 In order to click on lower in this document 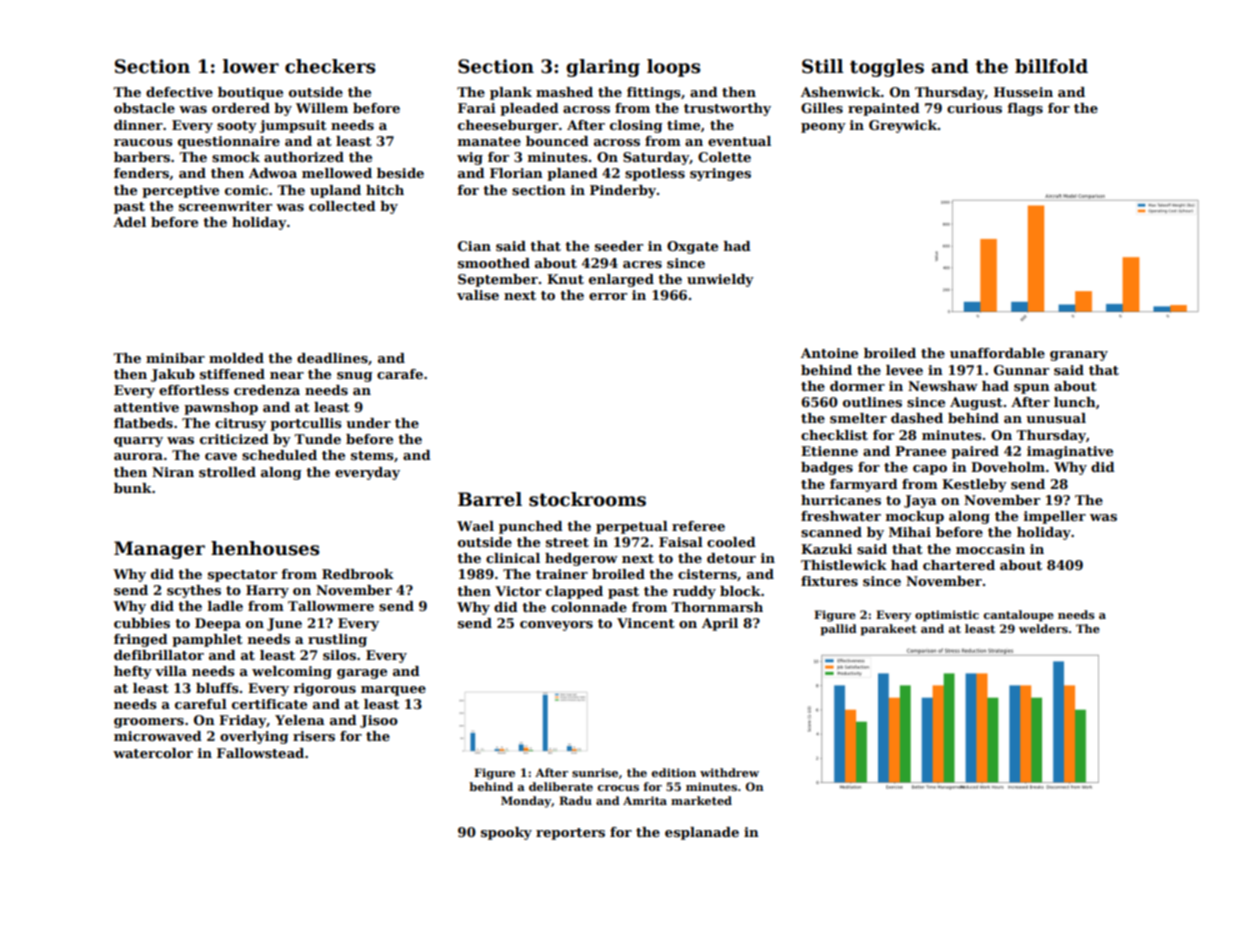, I will do `click(251, 66)`.
